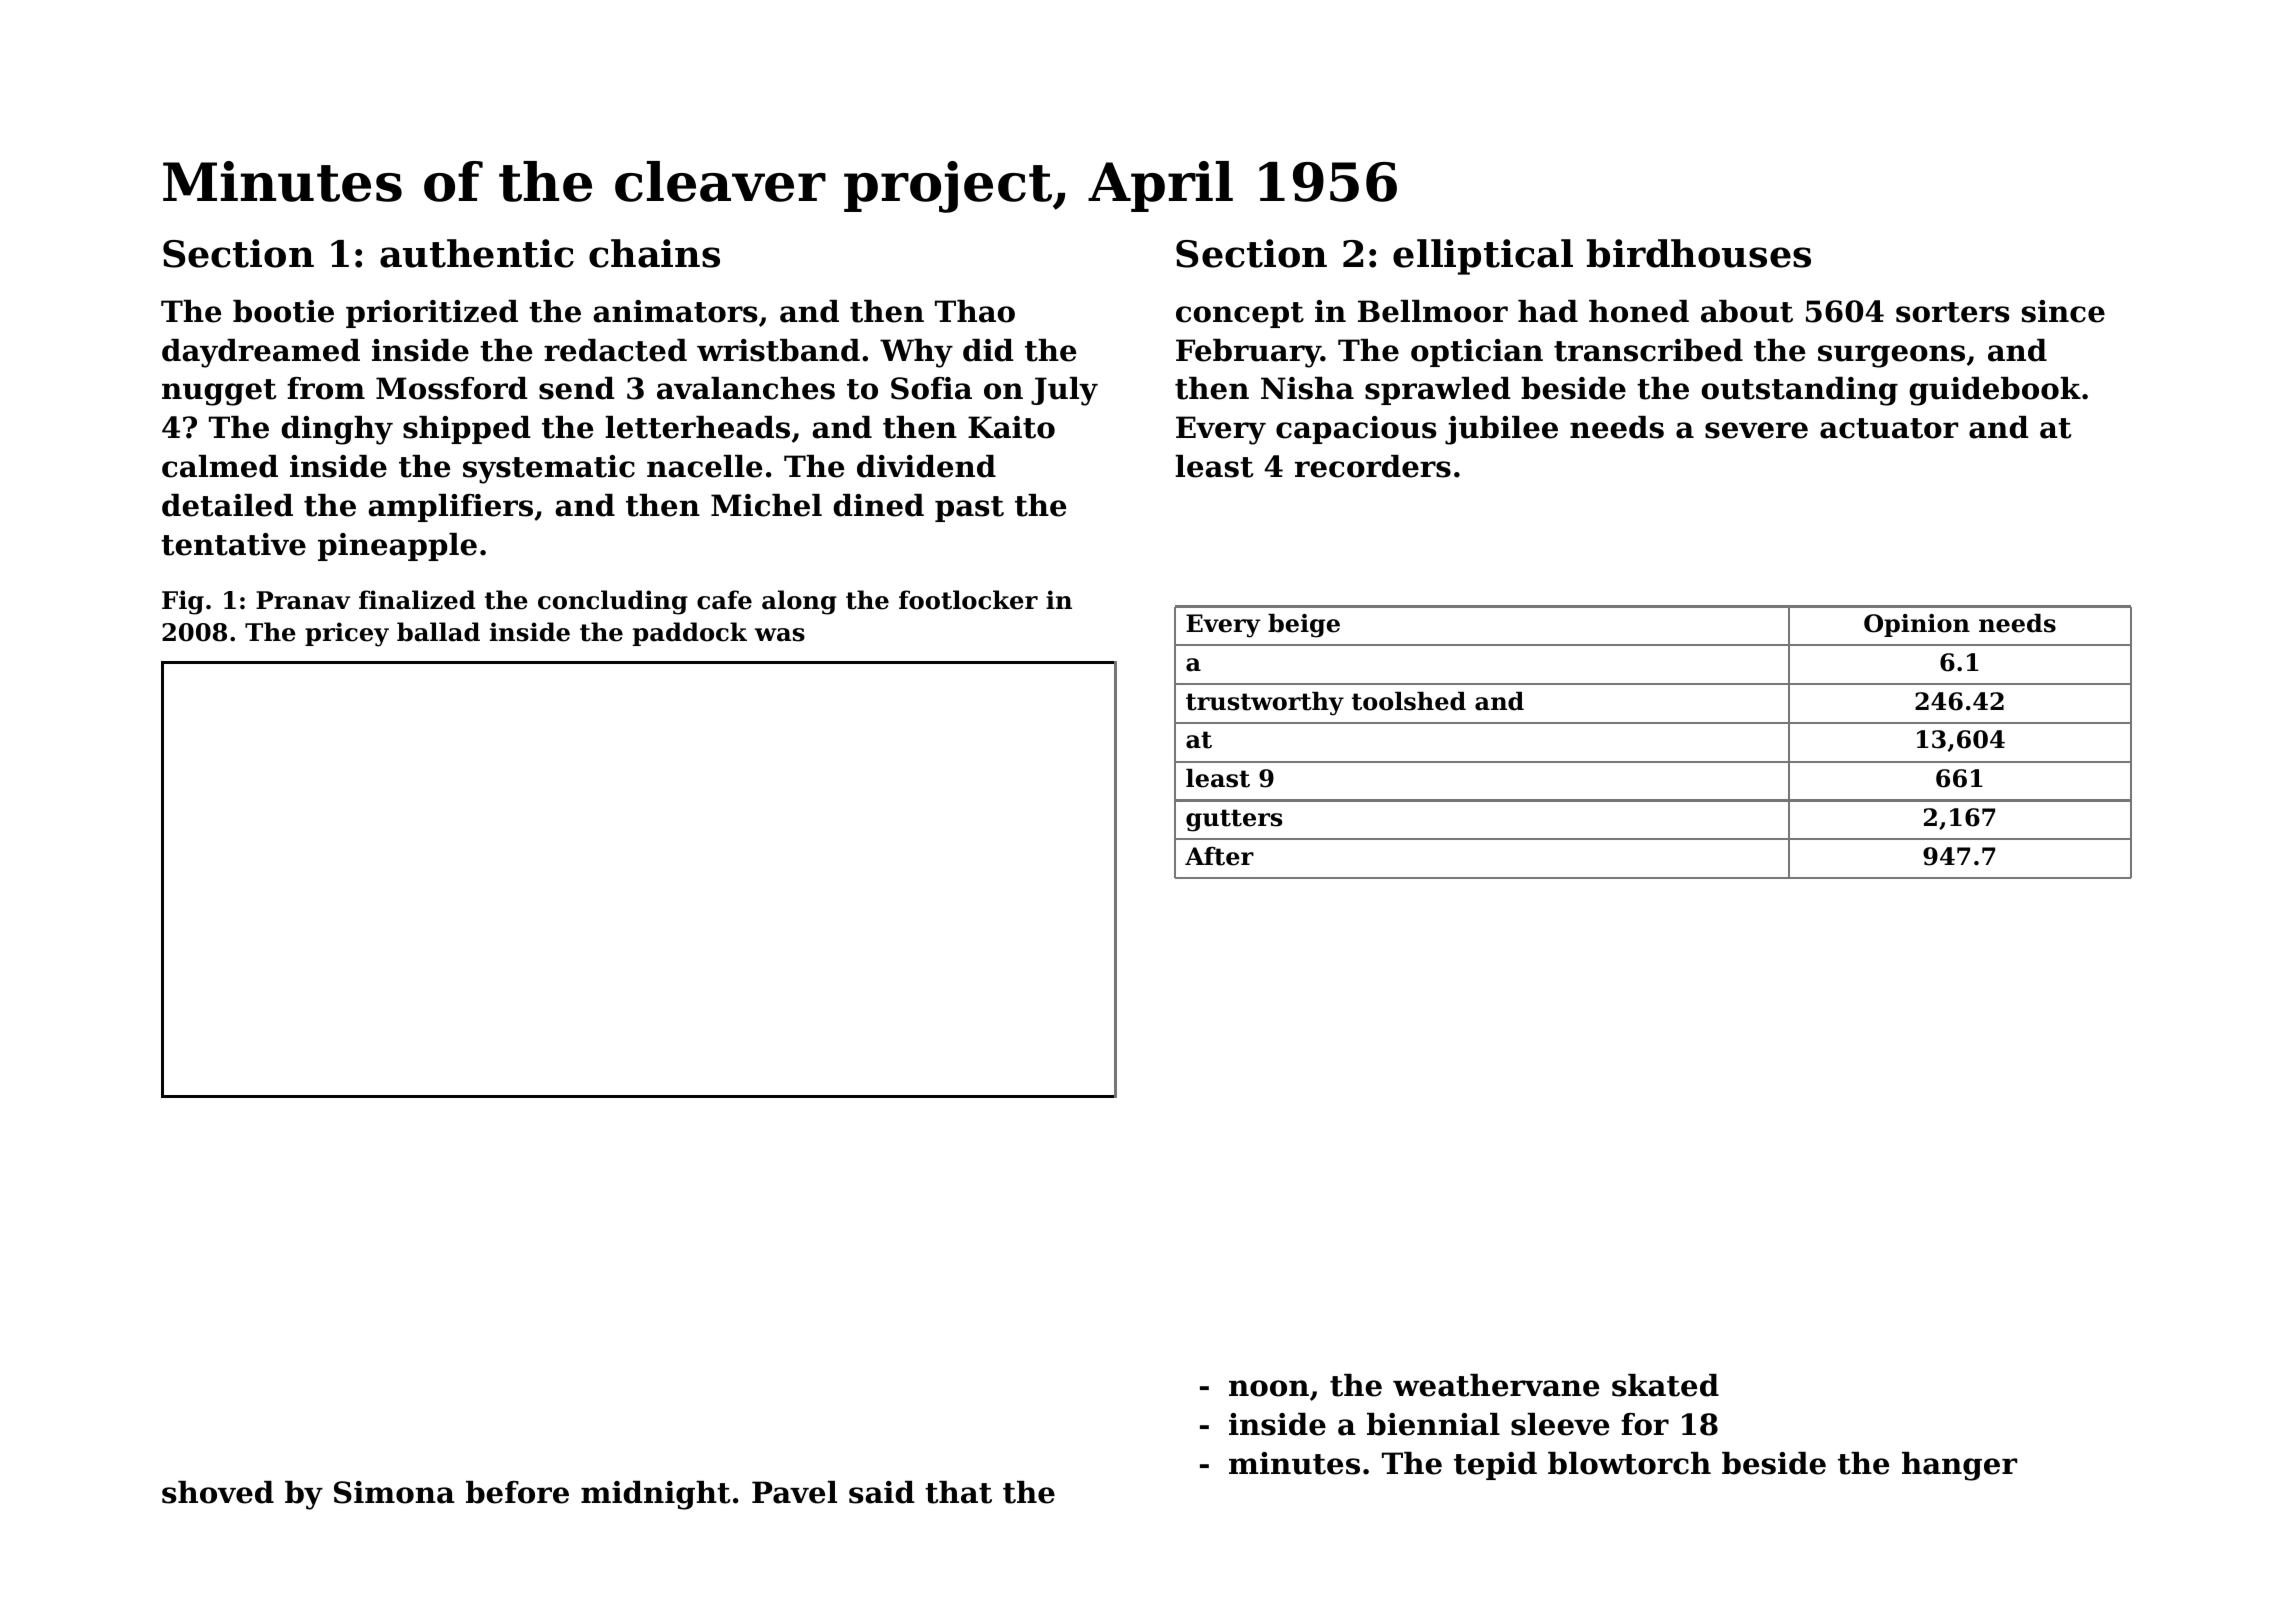 The width and height of the image is (2292, 1620). I want to click on Opinion, so click(1917, 625).
